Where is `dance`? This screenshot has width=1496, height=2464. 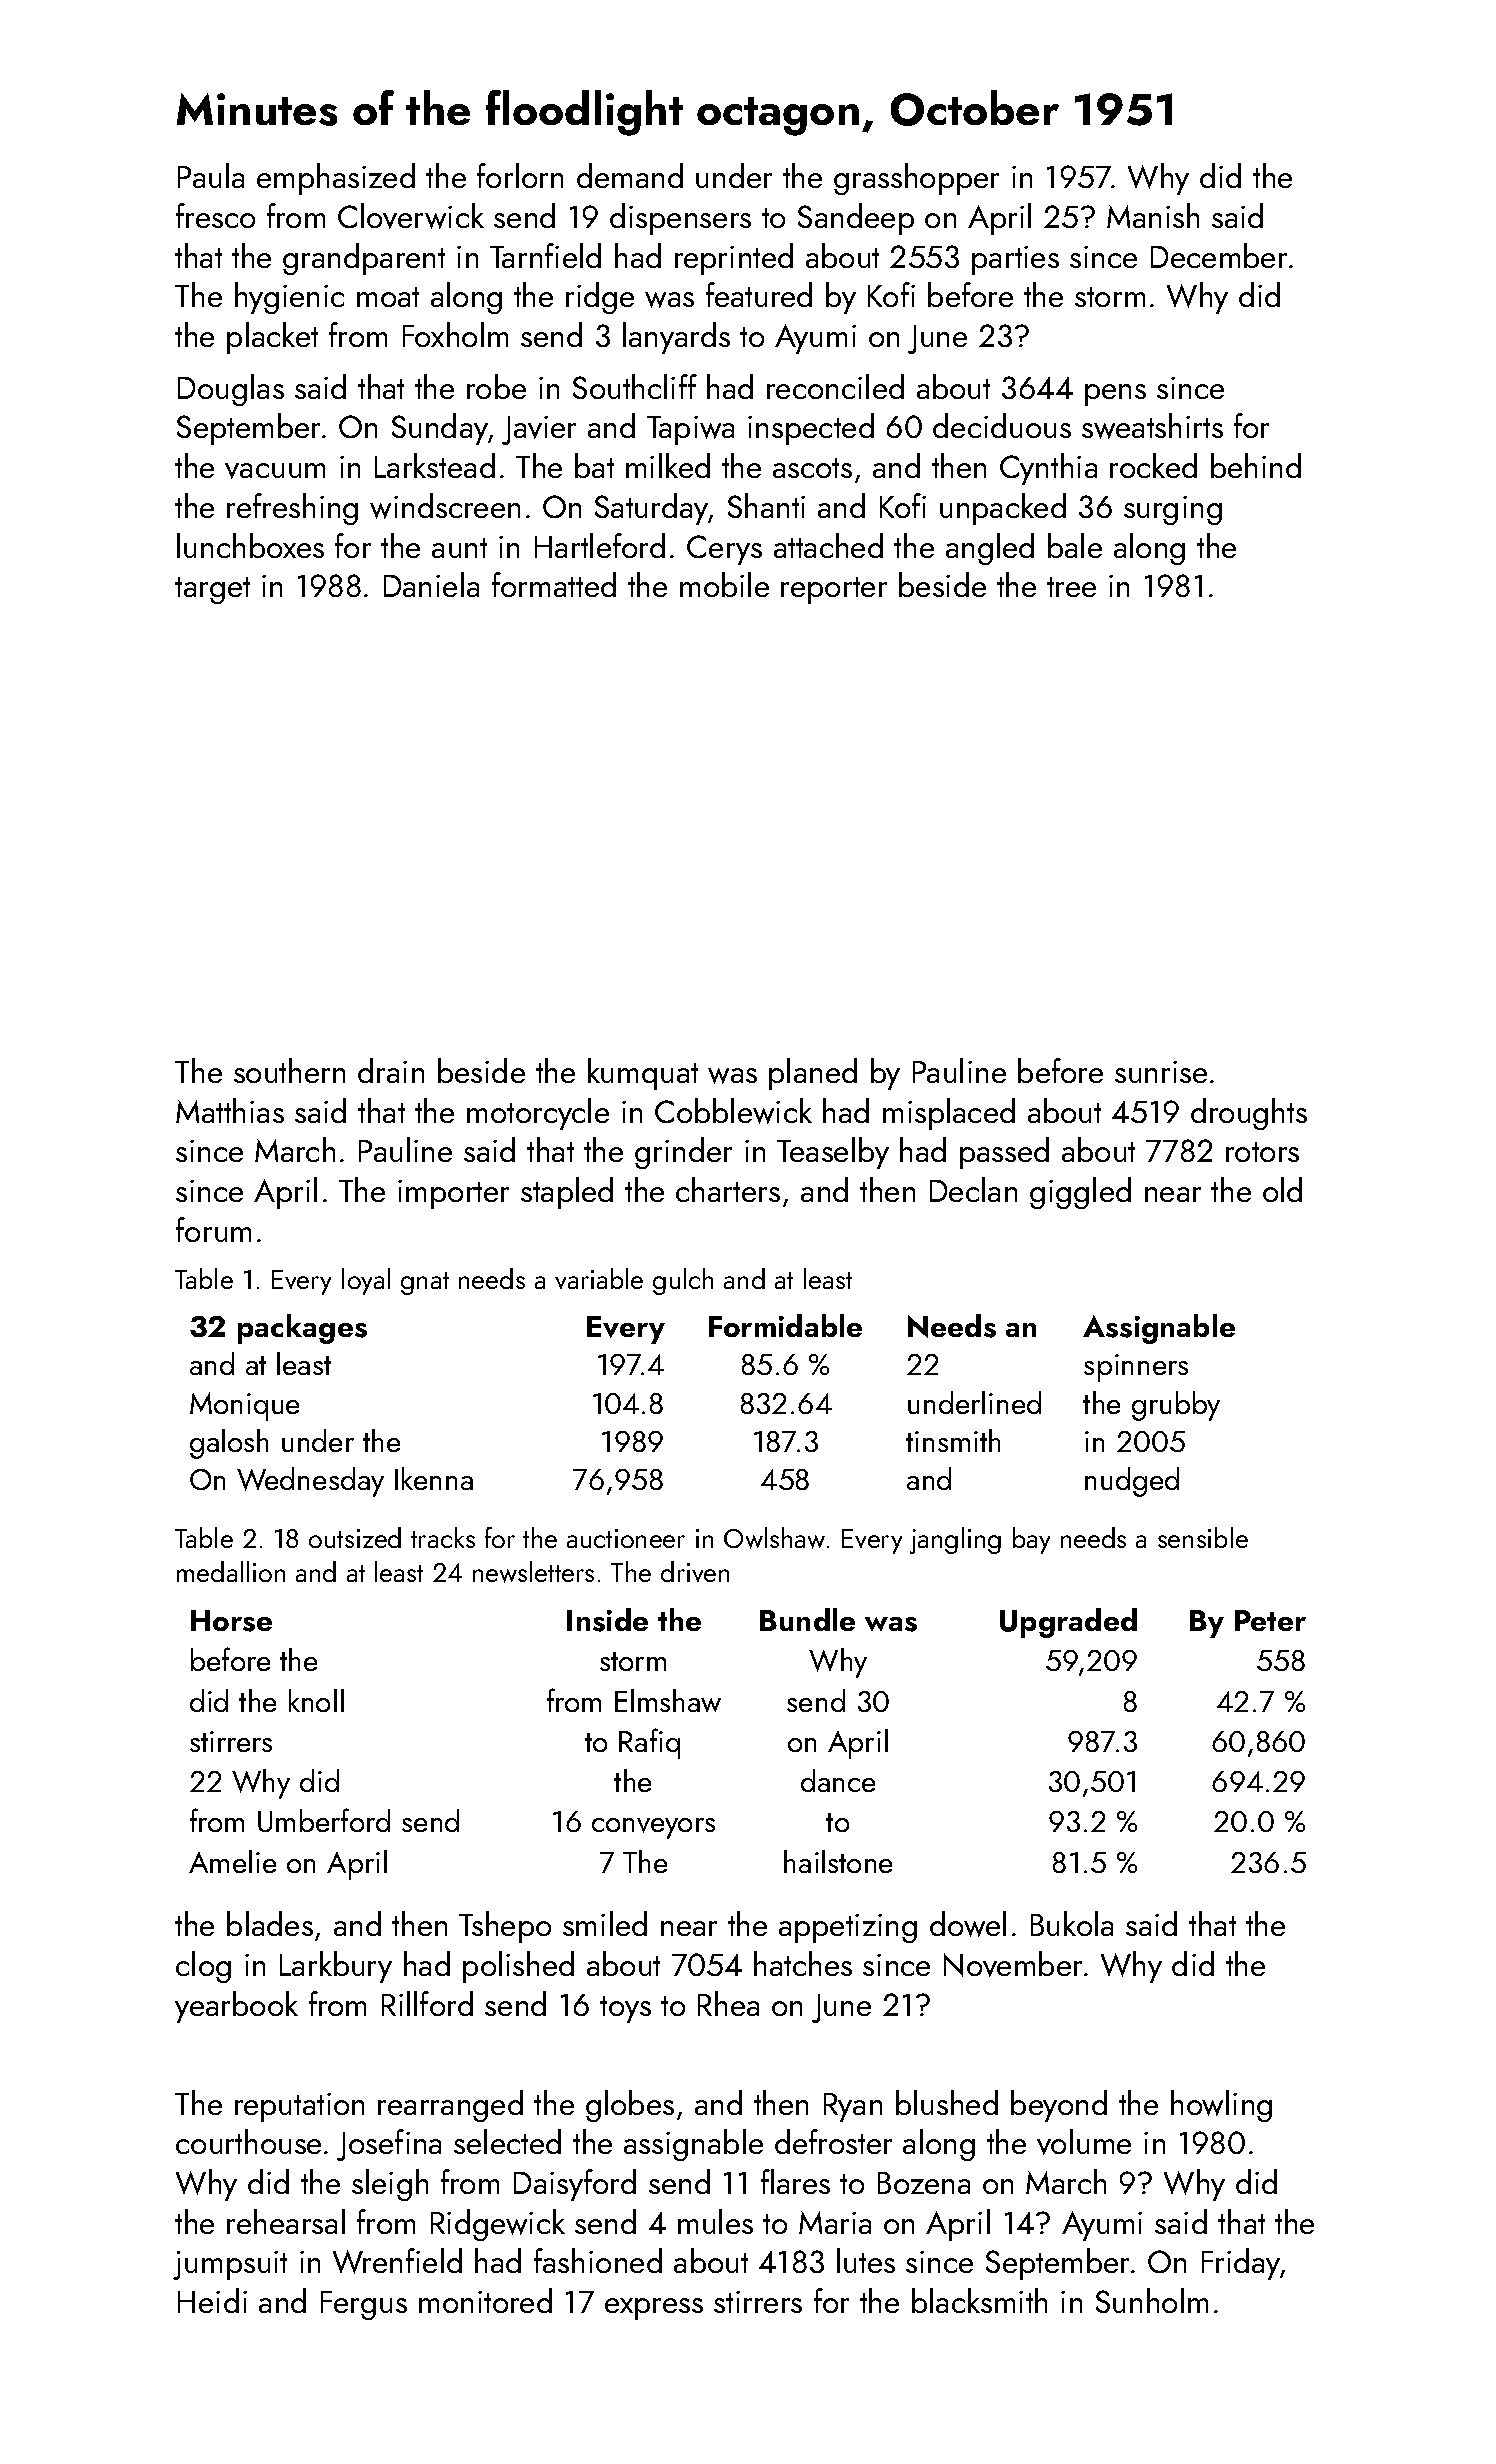
dance is located at coordinates (838, 1780).
